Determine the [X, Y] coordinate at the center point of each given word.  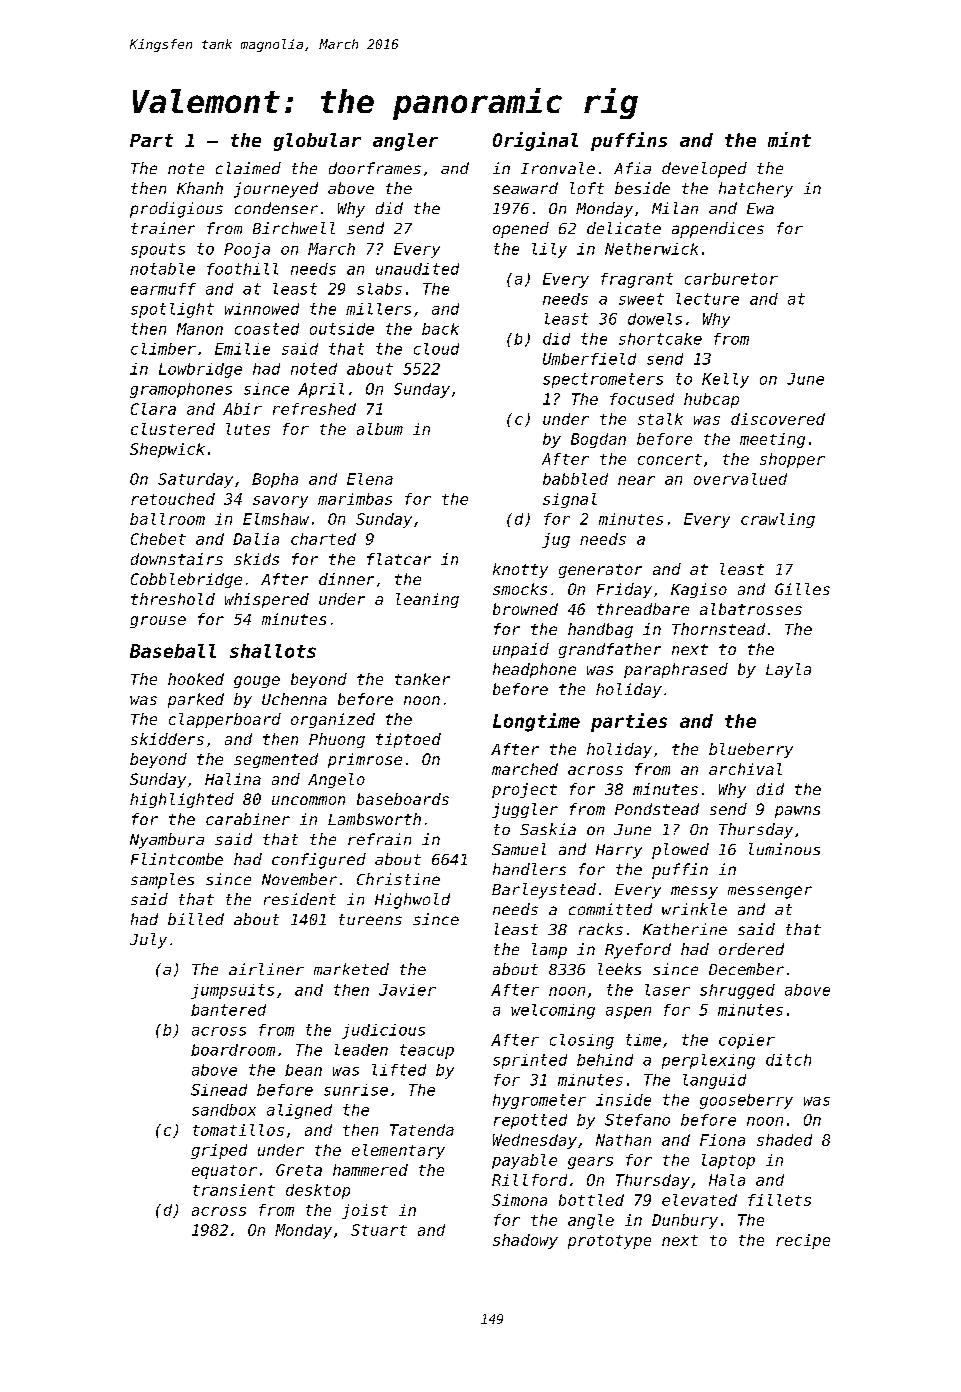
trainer [163, 228]
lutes [248, 429]
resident [300, 899]
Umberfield [589, 359]
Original [535, 141]
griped [219, 1151]
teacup [427, 1051]
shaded [784, 1140]
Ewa [760, 208]
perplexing [708, 1061]
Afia [632, 168]
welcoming [553, 1011]
